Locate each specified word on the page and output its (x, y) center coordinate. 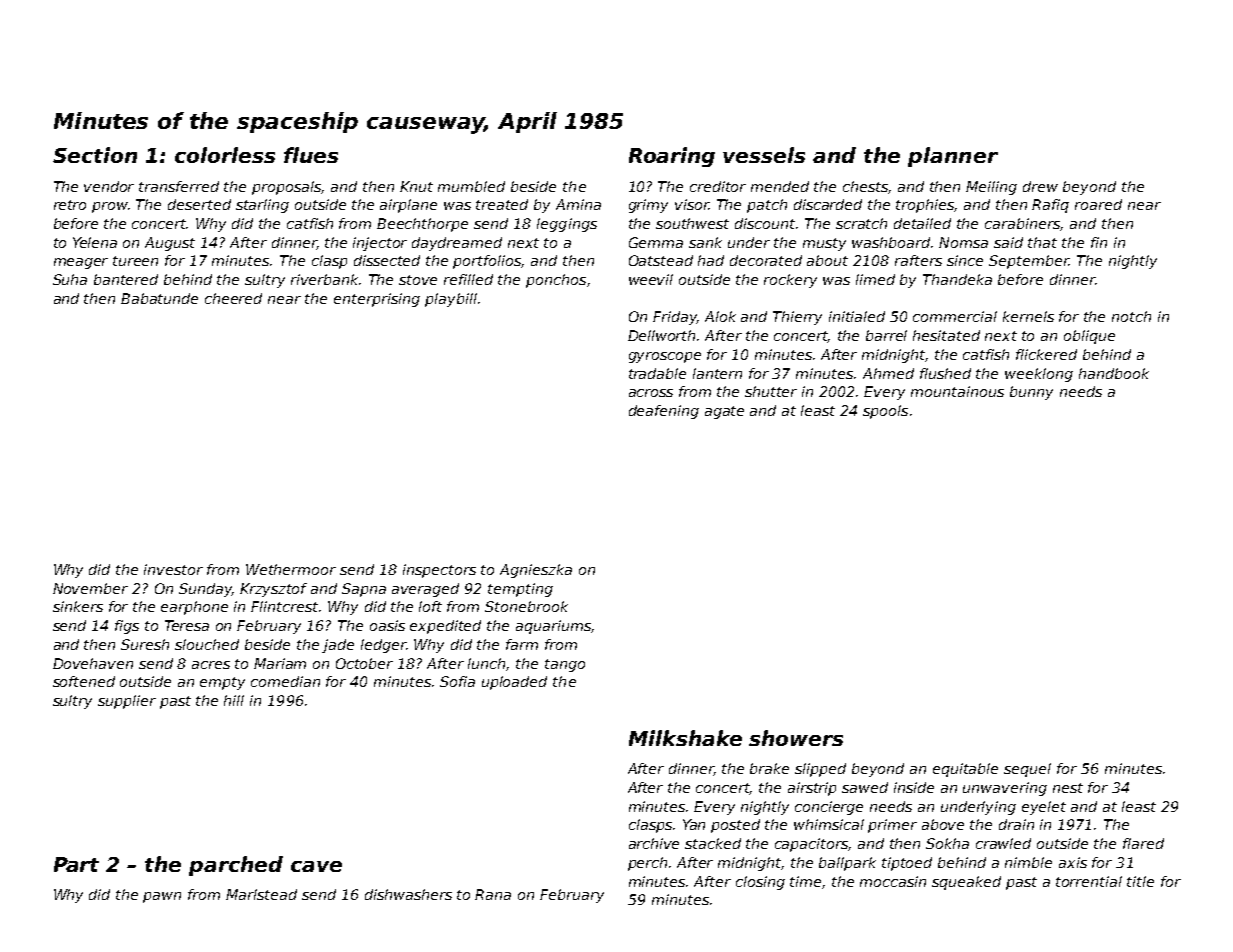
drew (1040, 186)
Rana (493, 894)
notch (1131, 316)
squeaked (966, 883)
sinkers (78, 606)
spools (885, 412)
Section (95, 155)
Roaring (672, 157)
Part (76, 864)
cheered (233, 298)
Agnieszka (536, 571)
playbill (451, 300)
